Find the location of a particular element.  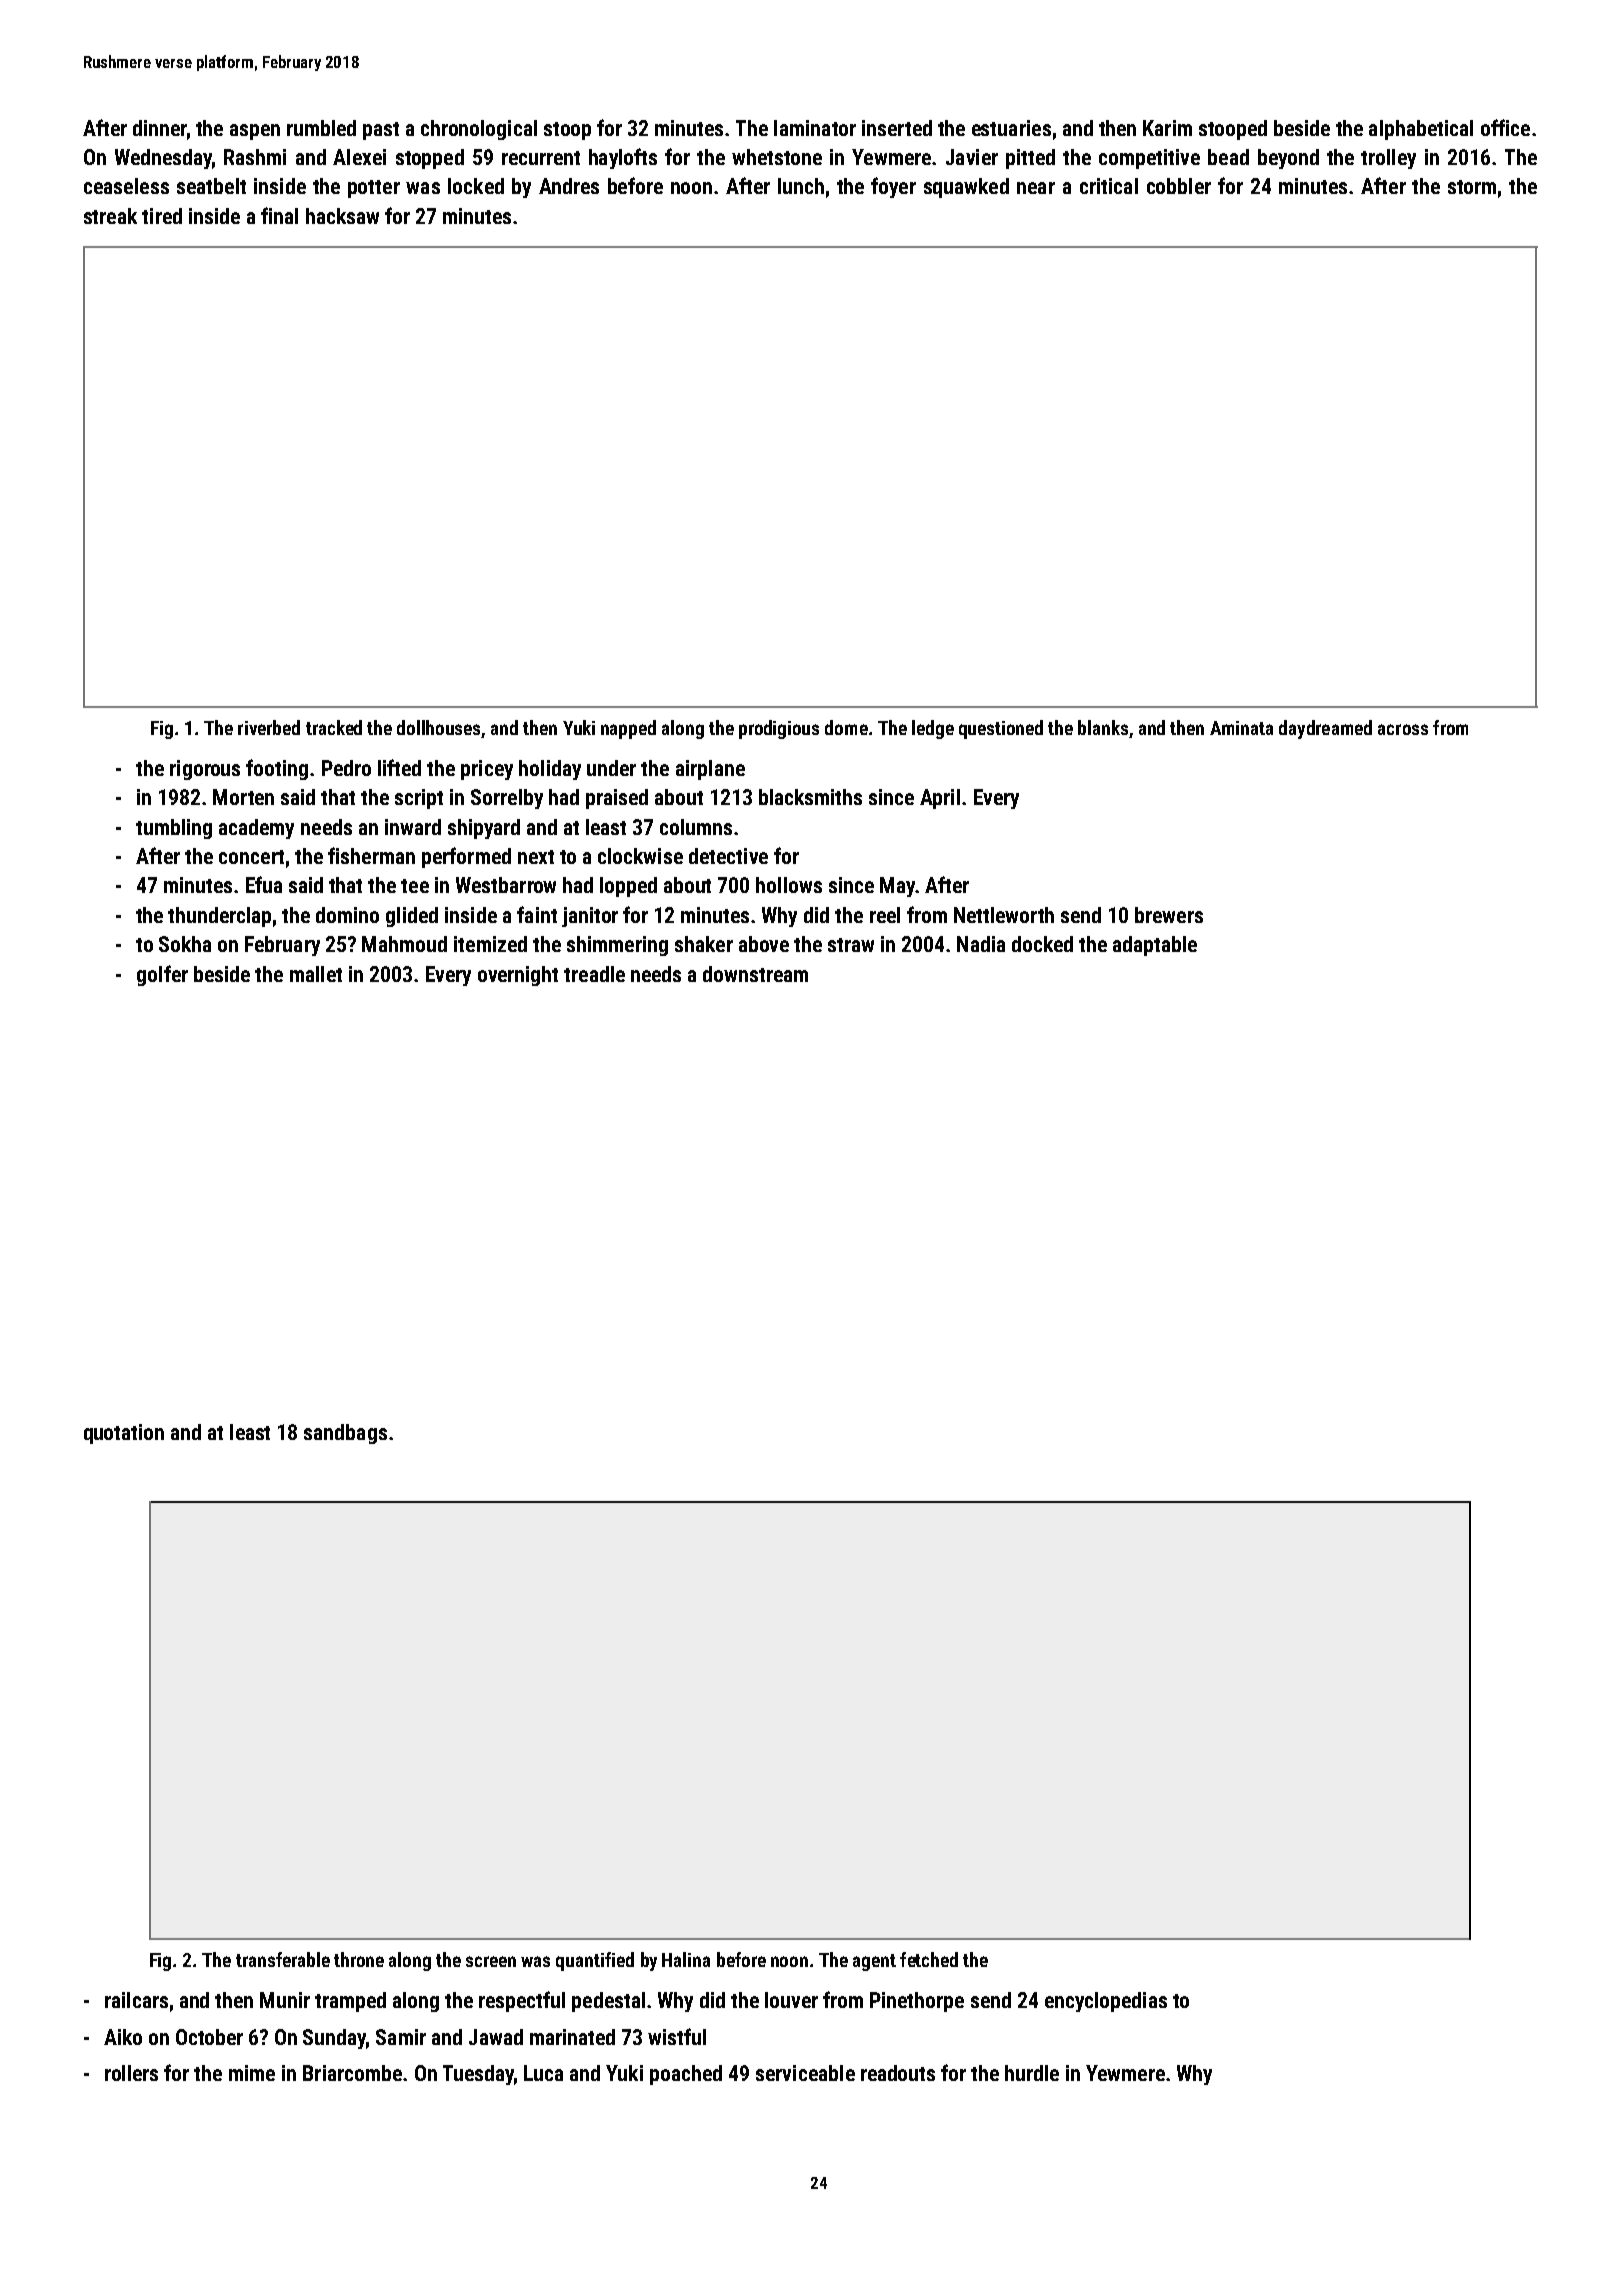

poached is located at coordinates (686, 2075).
